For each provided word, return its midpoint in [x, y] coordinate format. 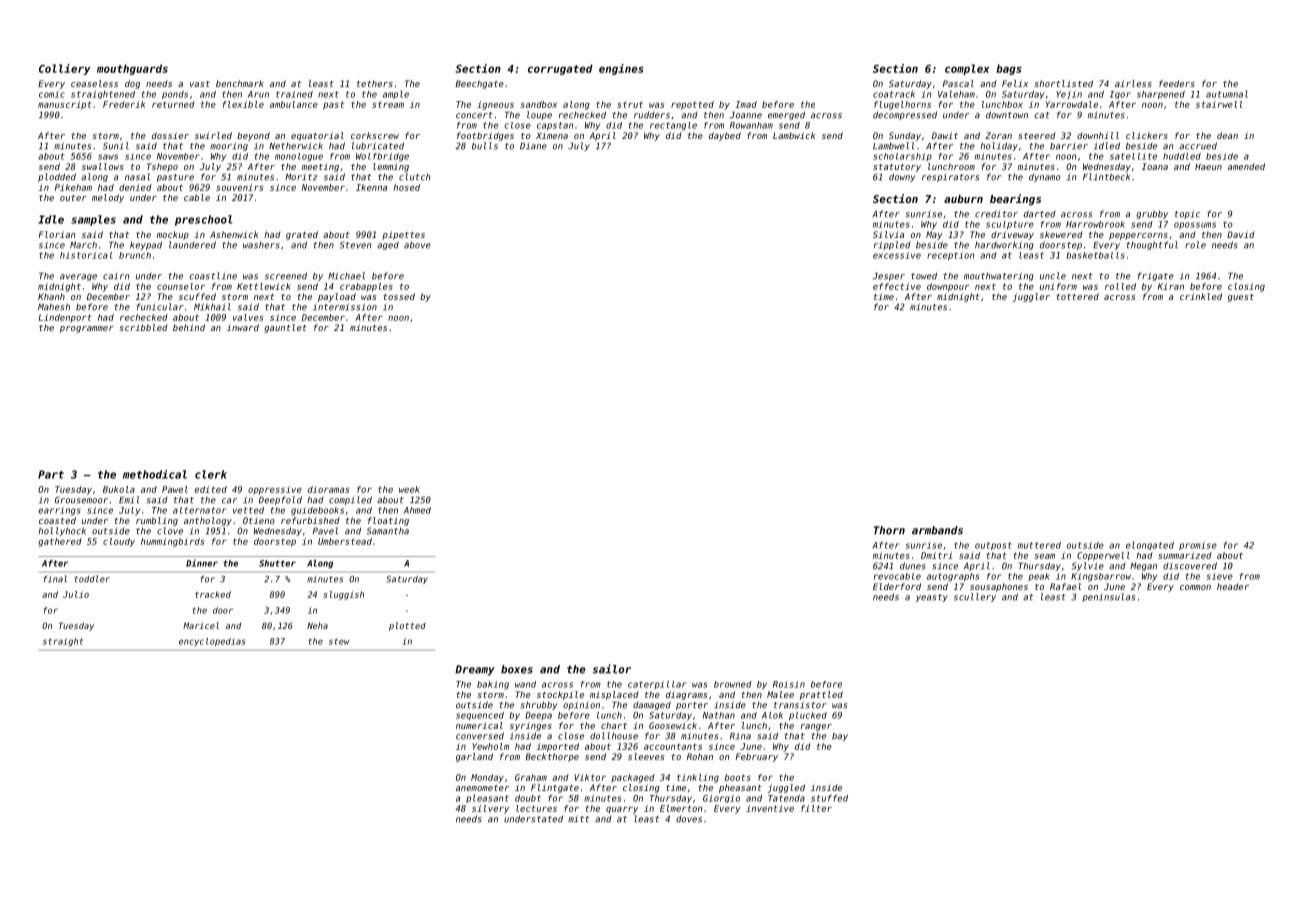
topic [1187, 214]
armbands [937, 530]
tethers [375, 83]
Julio [76, 594]
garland [474, 757]
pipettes [403, 235]
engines [621, 69]
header [1233, 586]
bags [1009, 69]
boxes [517, 669]
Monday [487, 778]
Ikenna [371, 187]
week [409, 489]
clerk [211, 474]
